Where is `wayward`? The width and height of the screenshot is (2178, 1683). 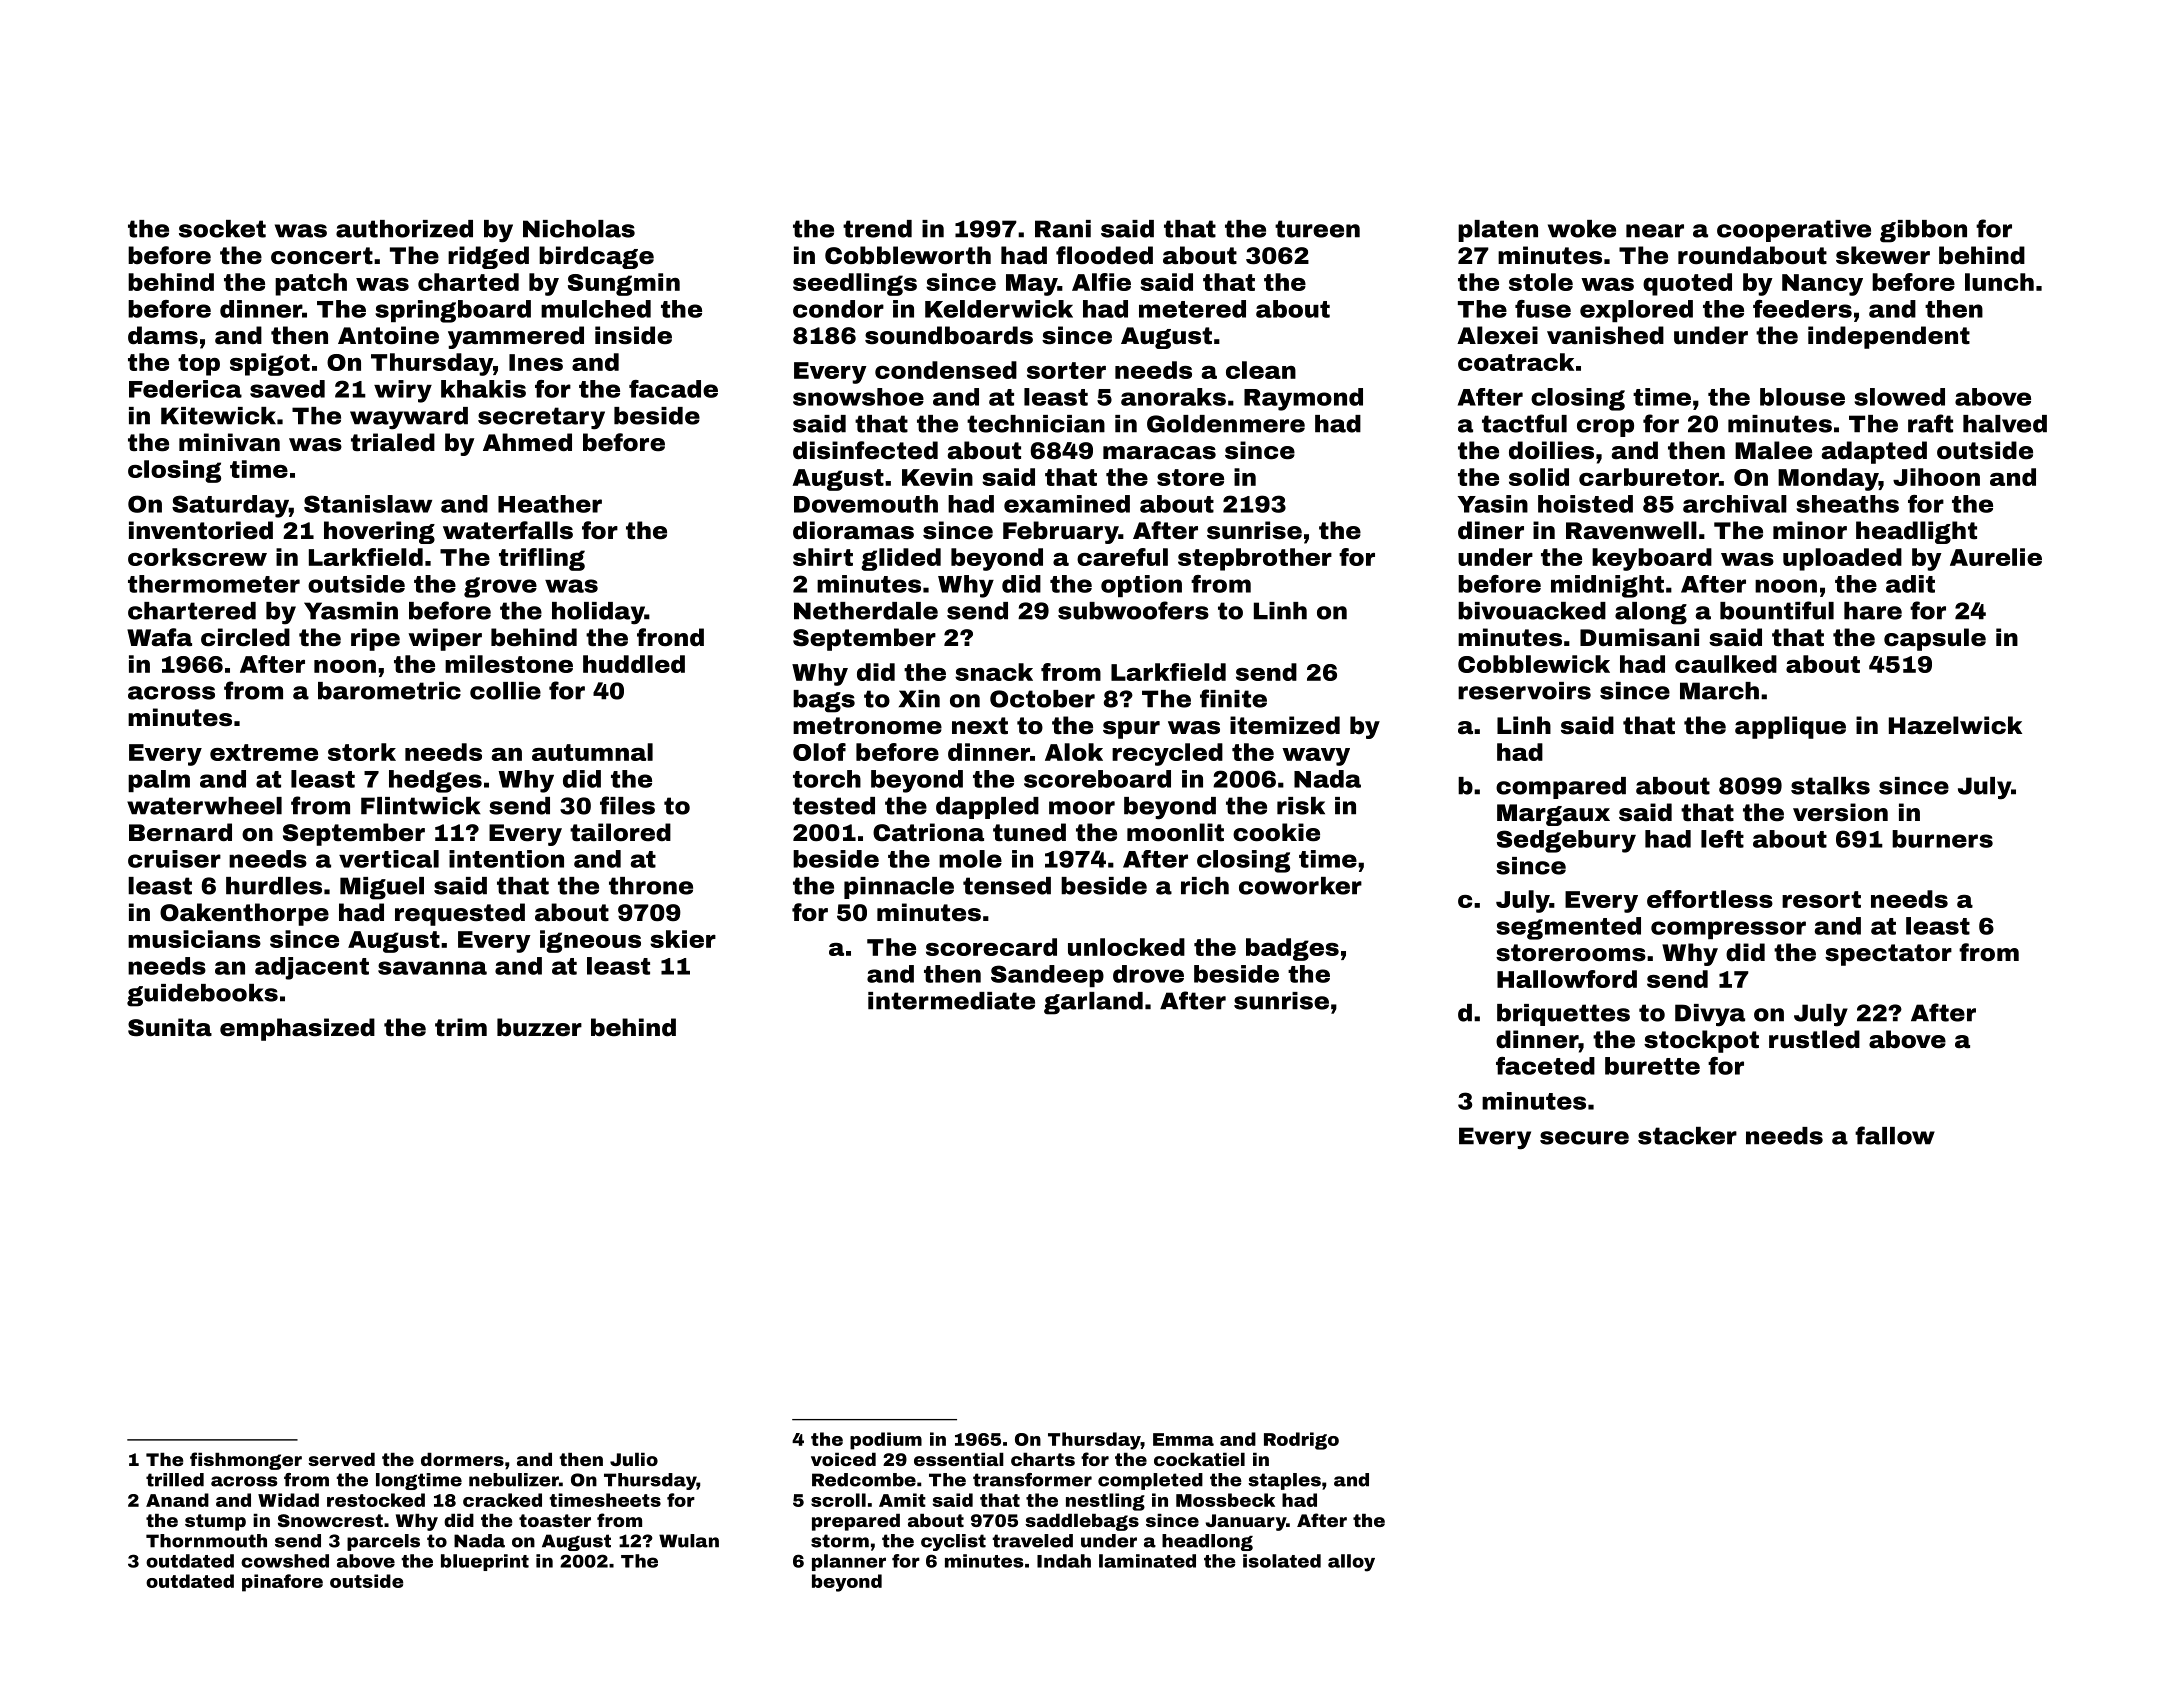
wayward is located at coordinates (409, 418).
